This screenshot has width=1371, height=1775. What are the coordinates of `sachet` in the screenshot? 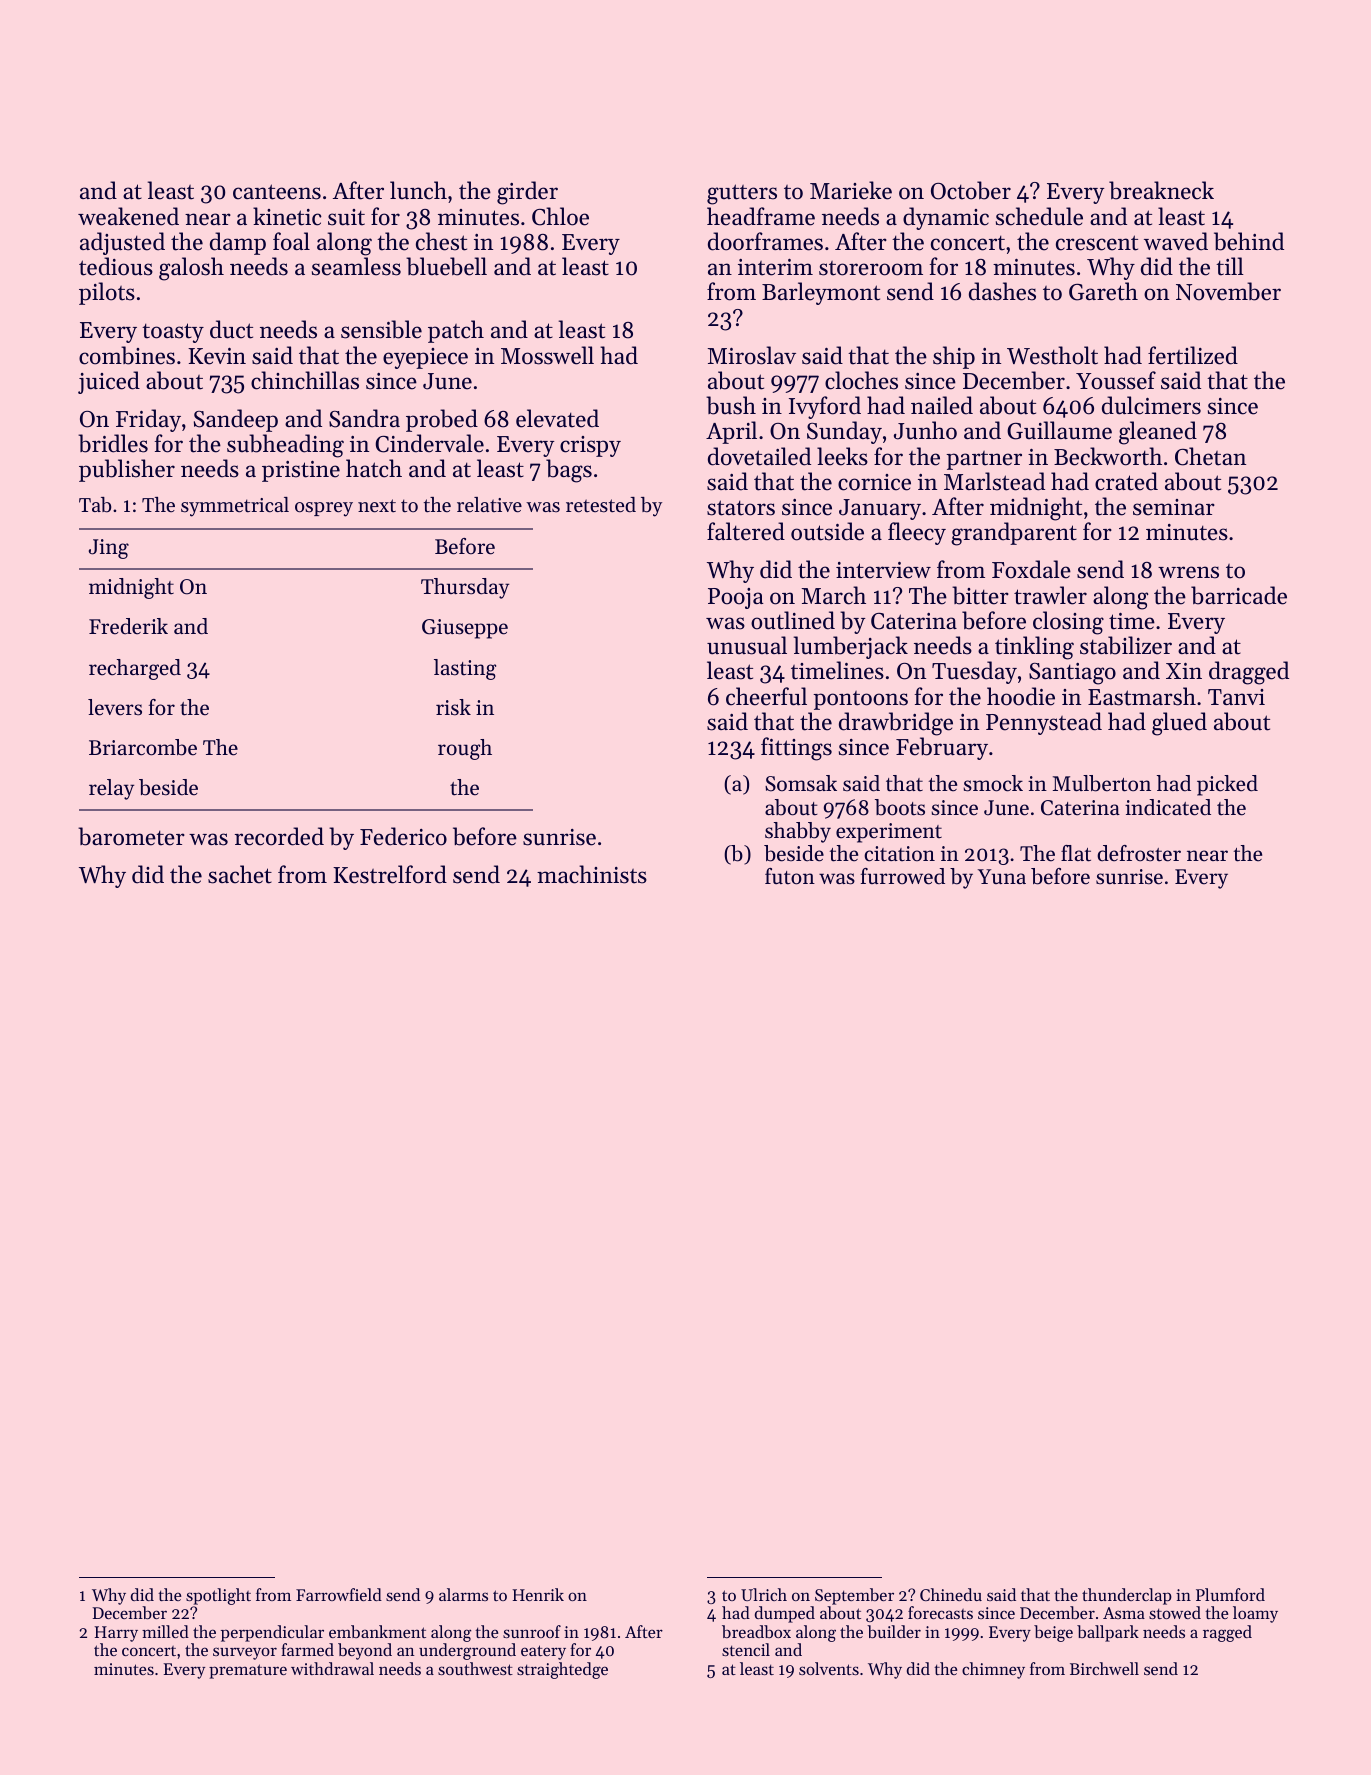 It's located at (240, 874).
